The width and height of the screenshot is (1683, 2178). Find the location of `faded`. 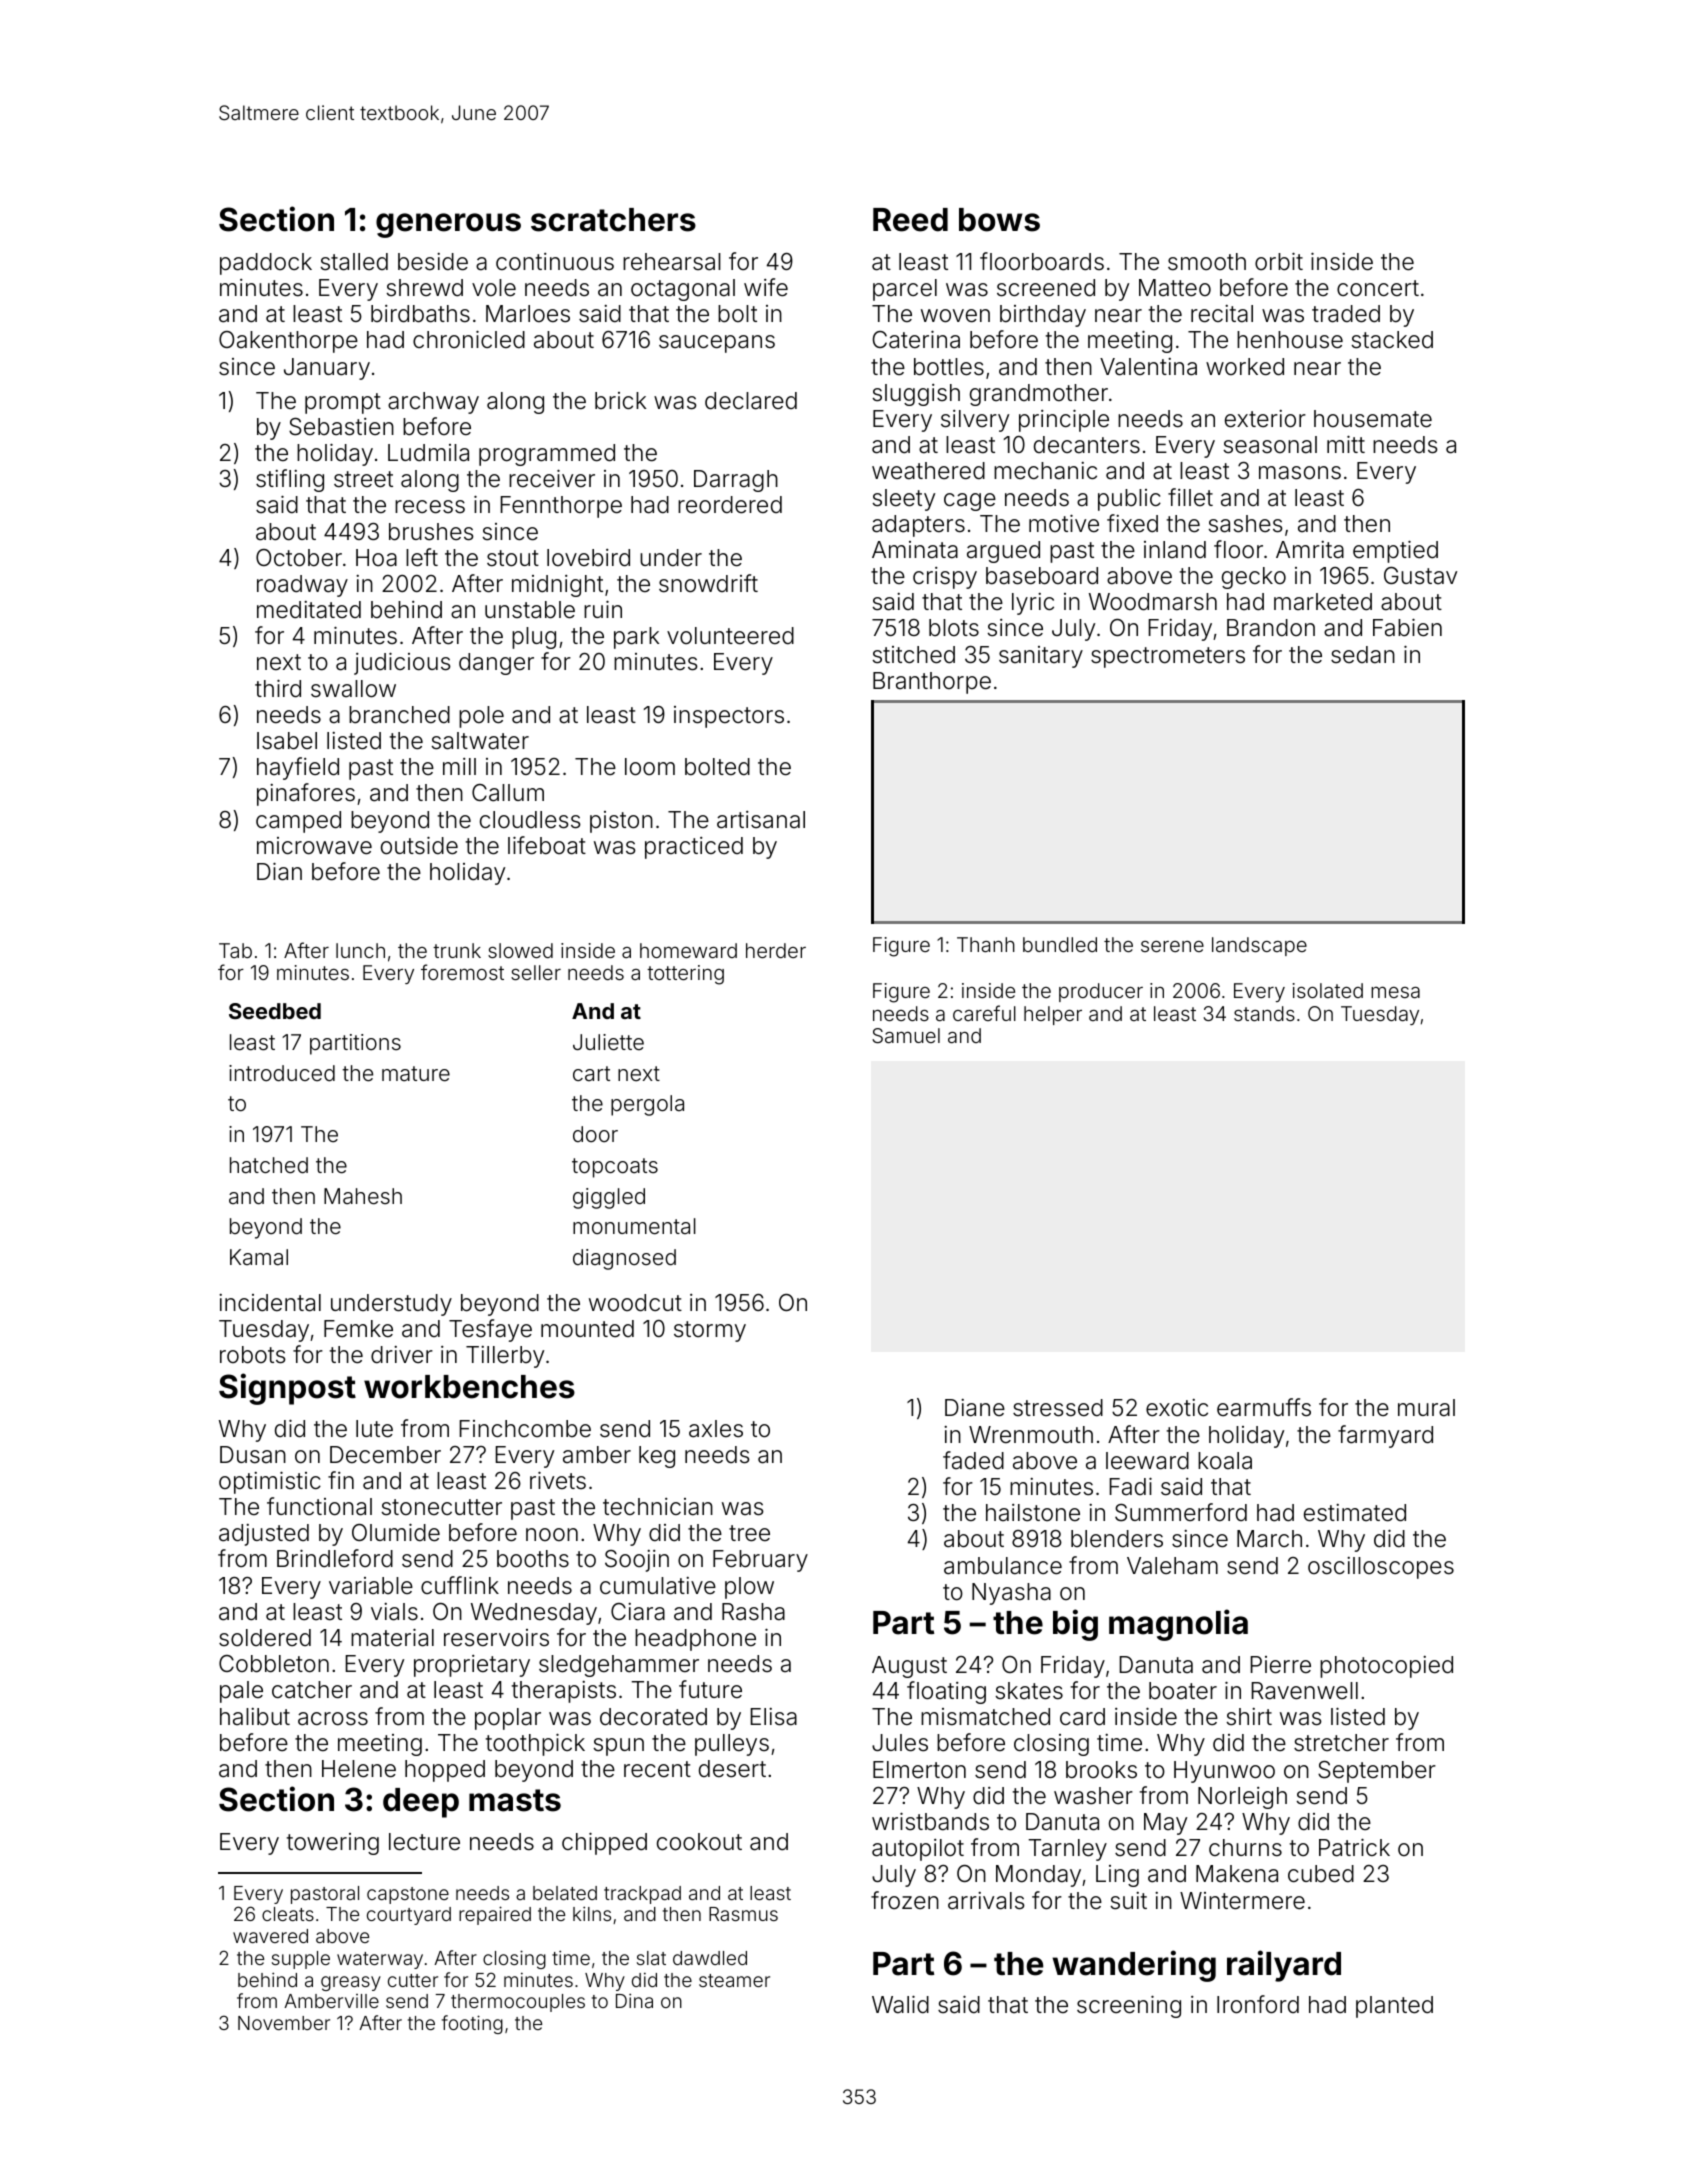

faded is located at coordinates (973, 1460).
